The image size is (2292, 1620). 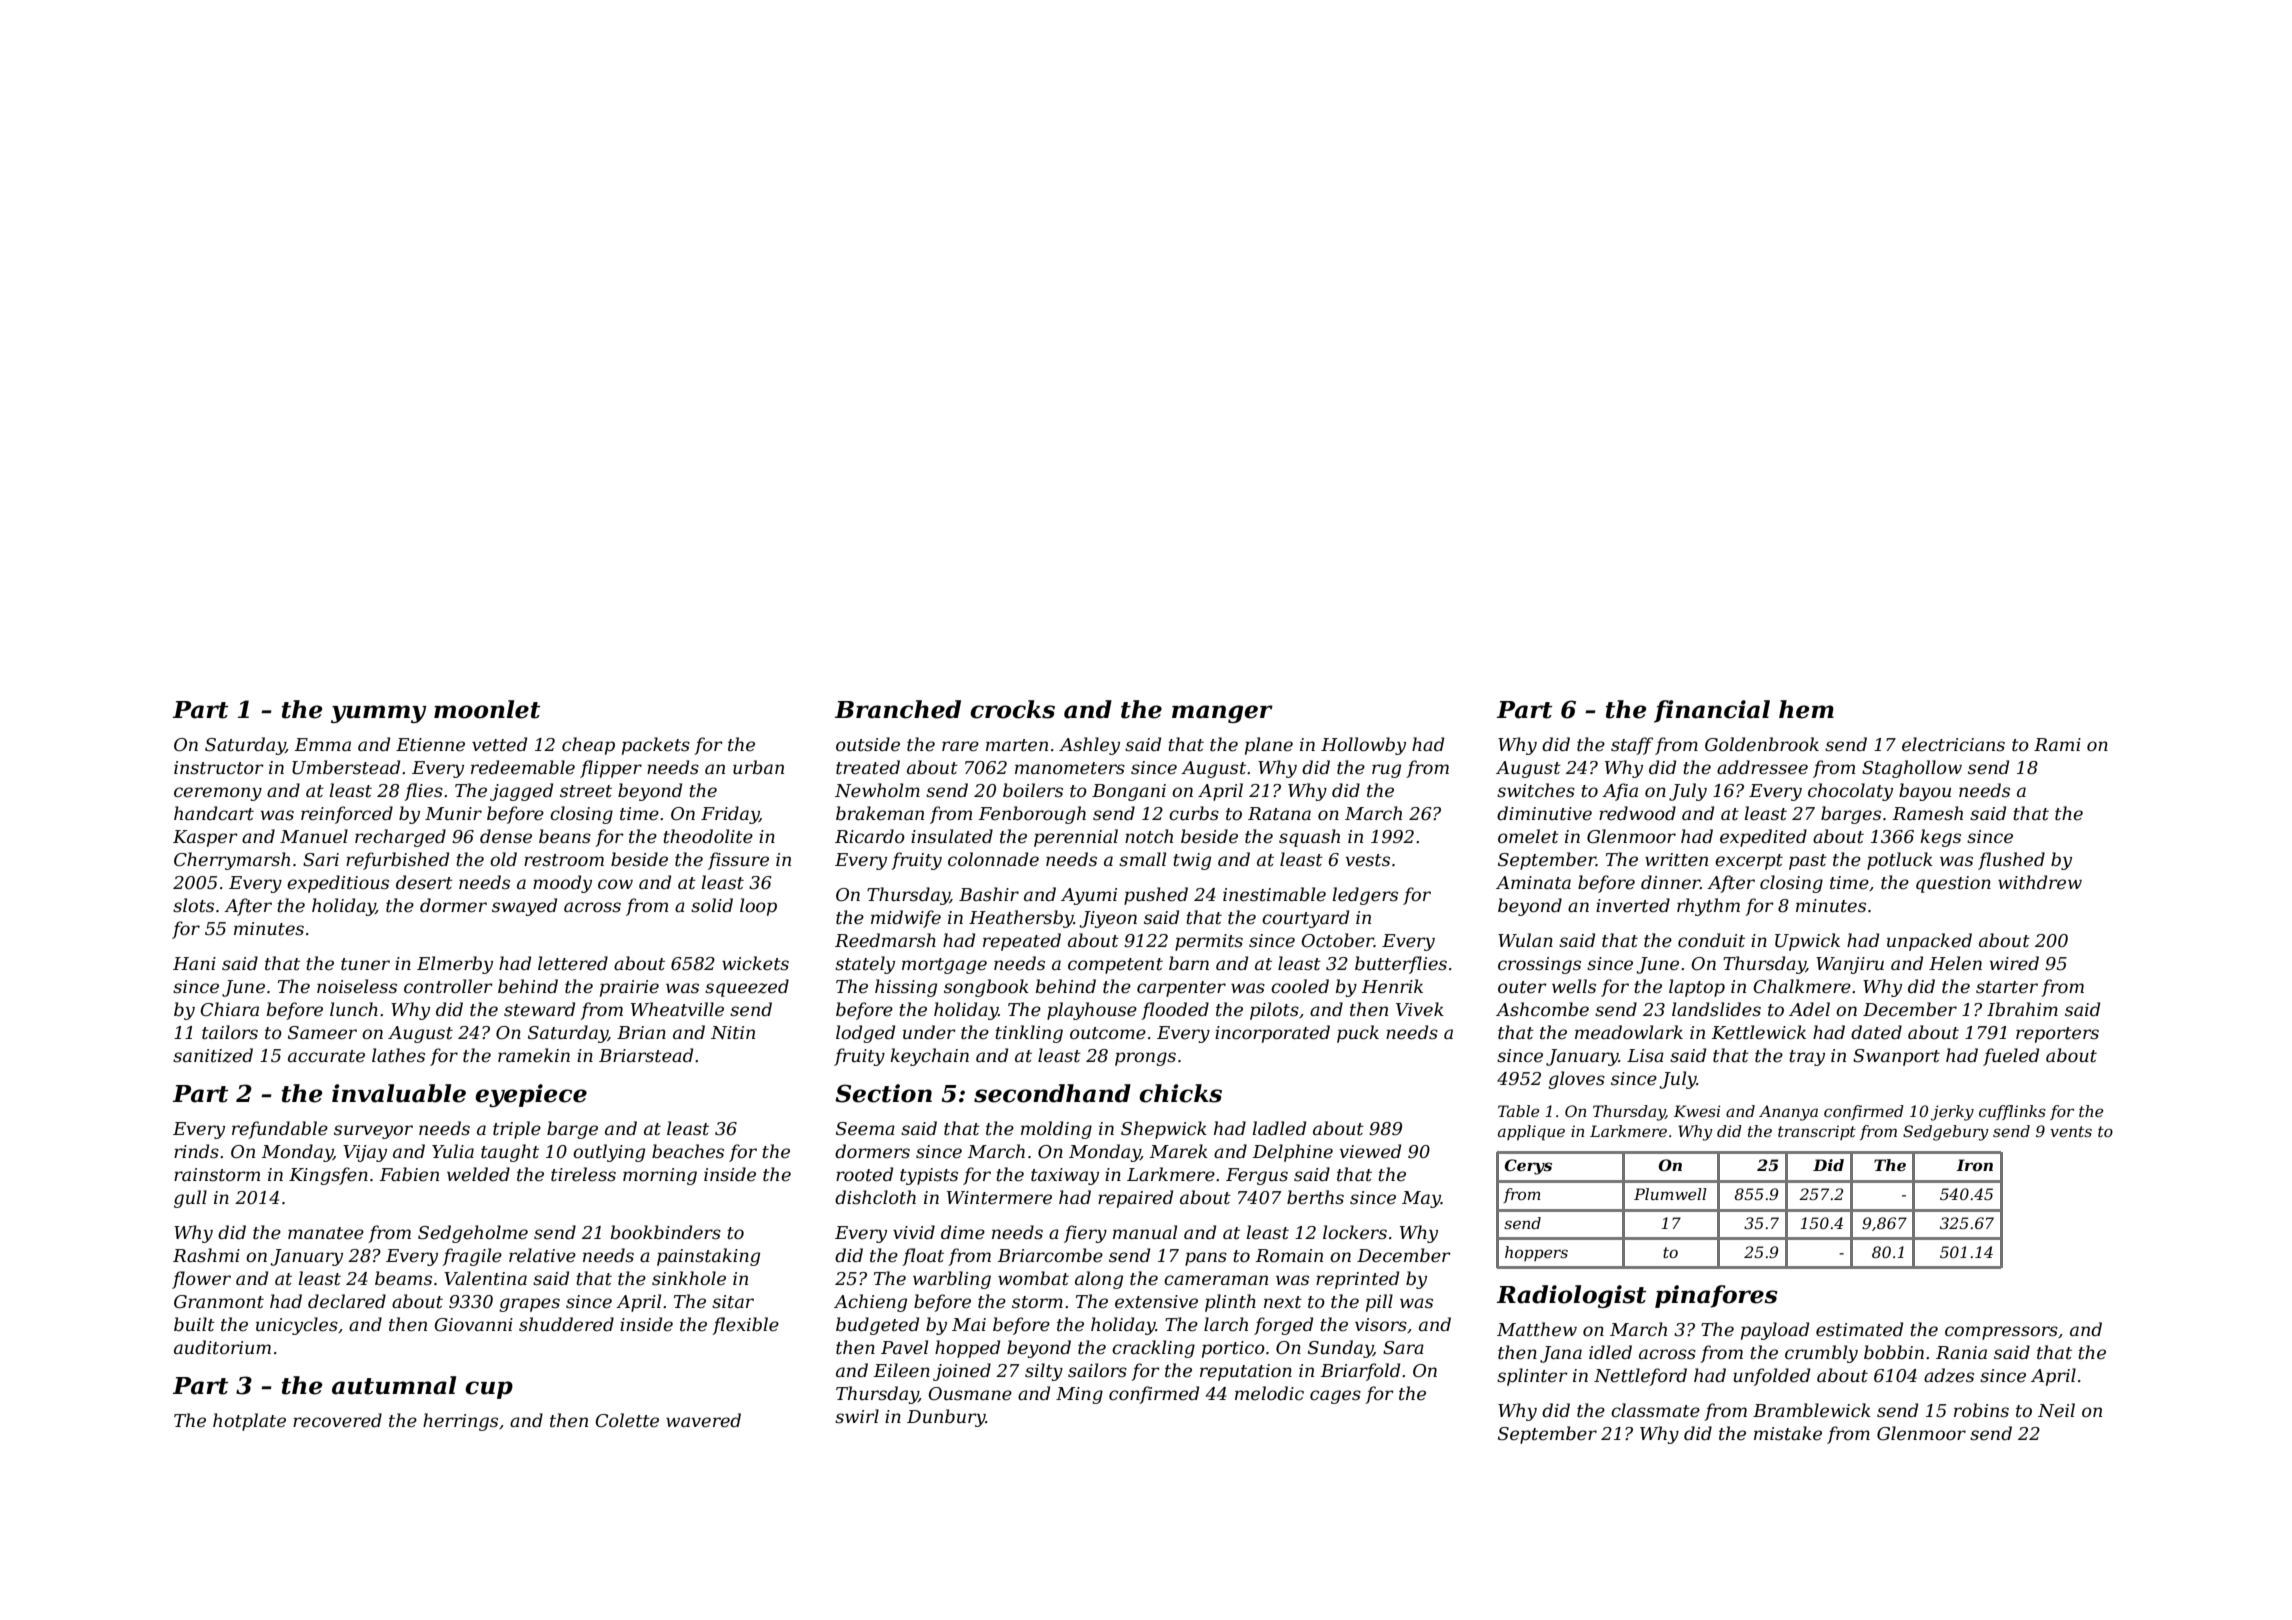 I want to click on float, so click(x=923, y=1257).
